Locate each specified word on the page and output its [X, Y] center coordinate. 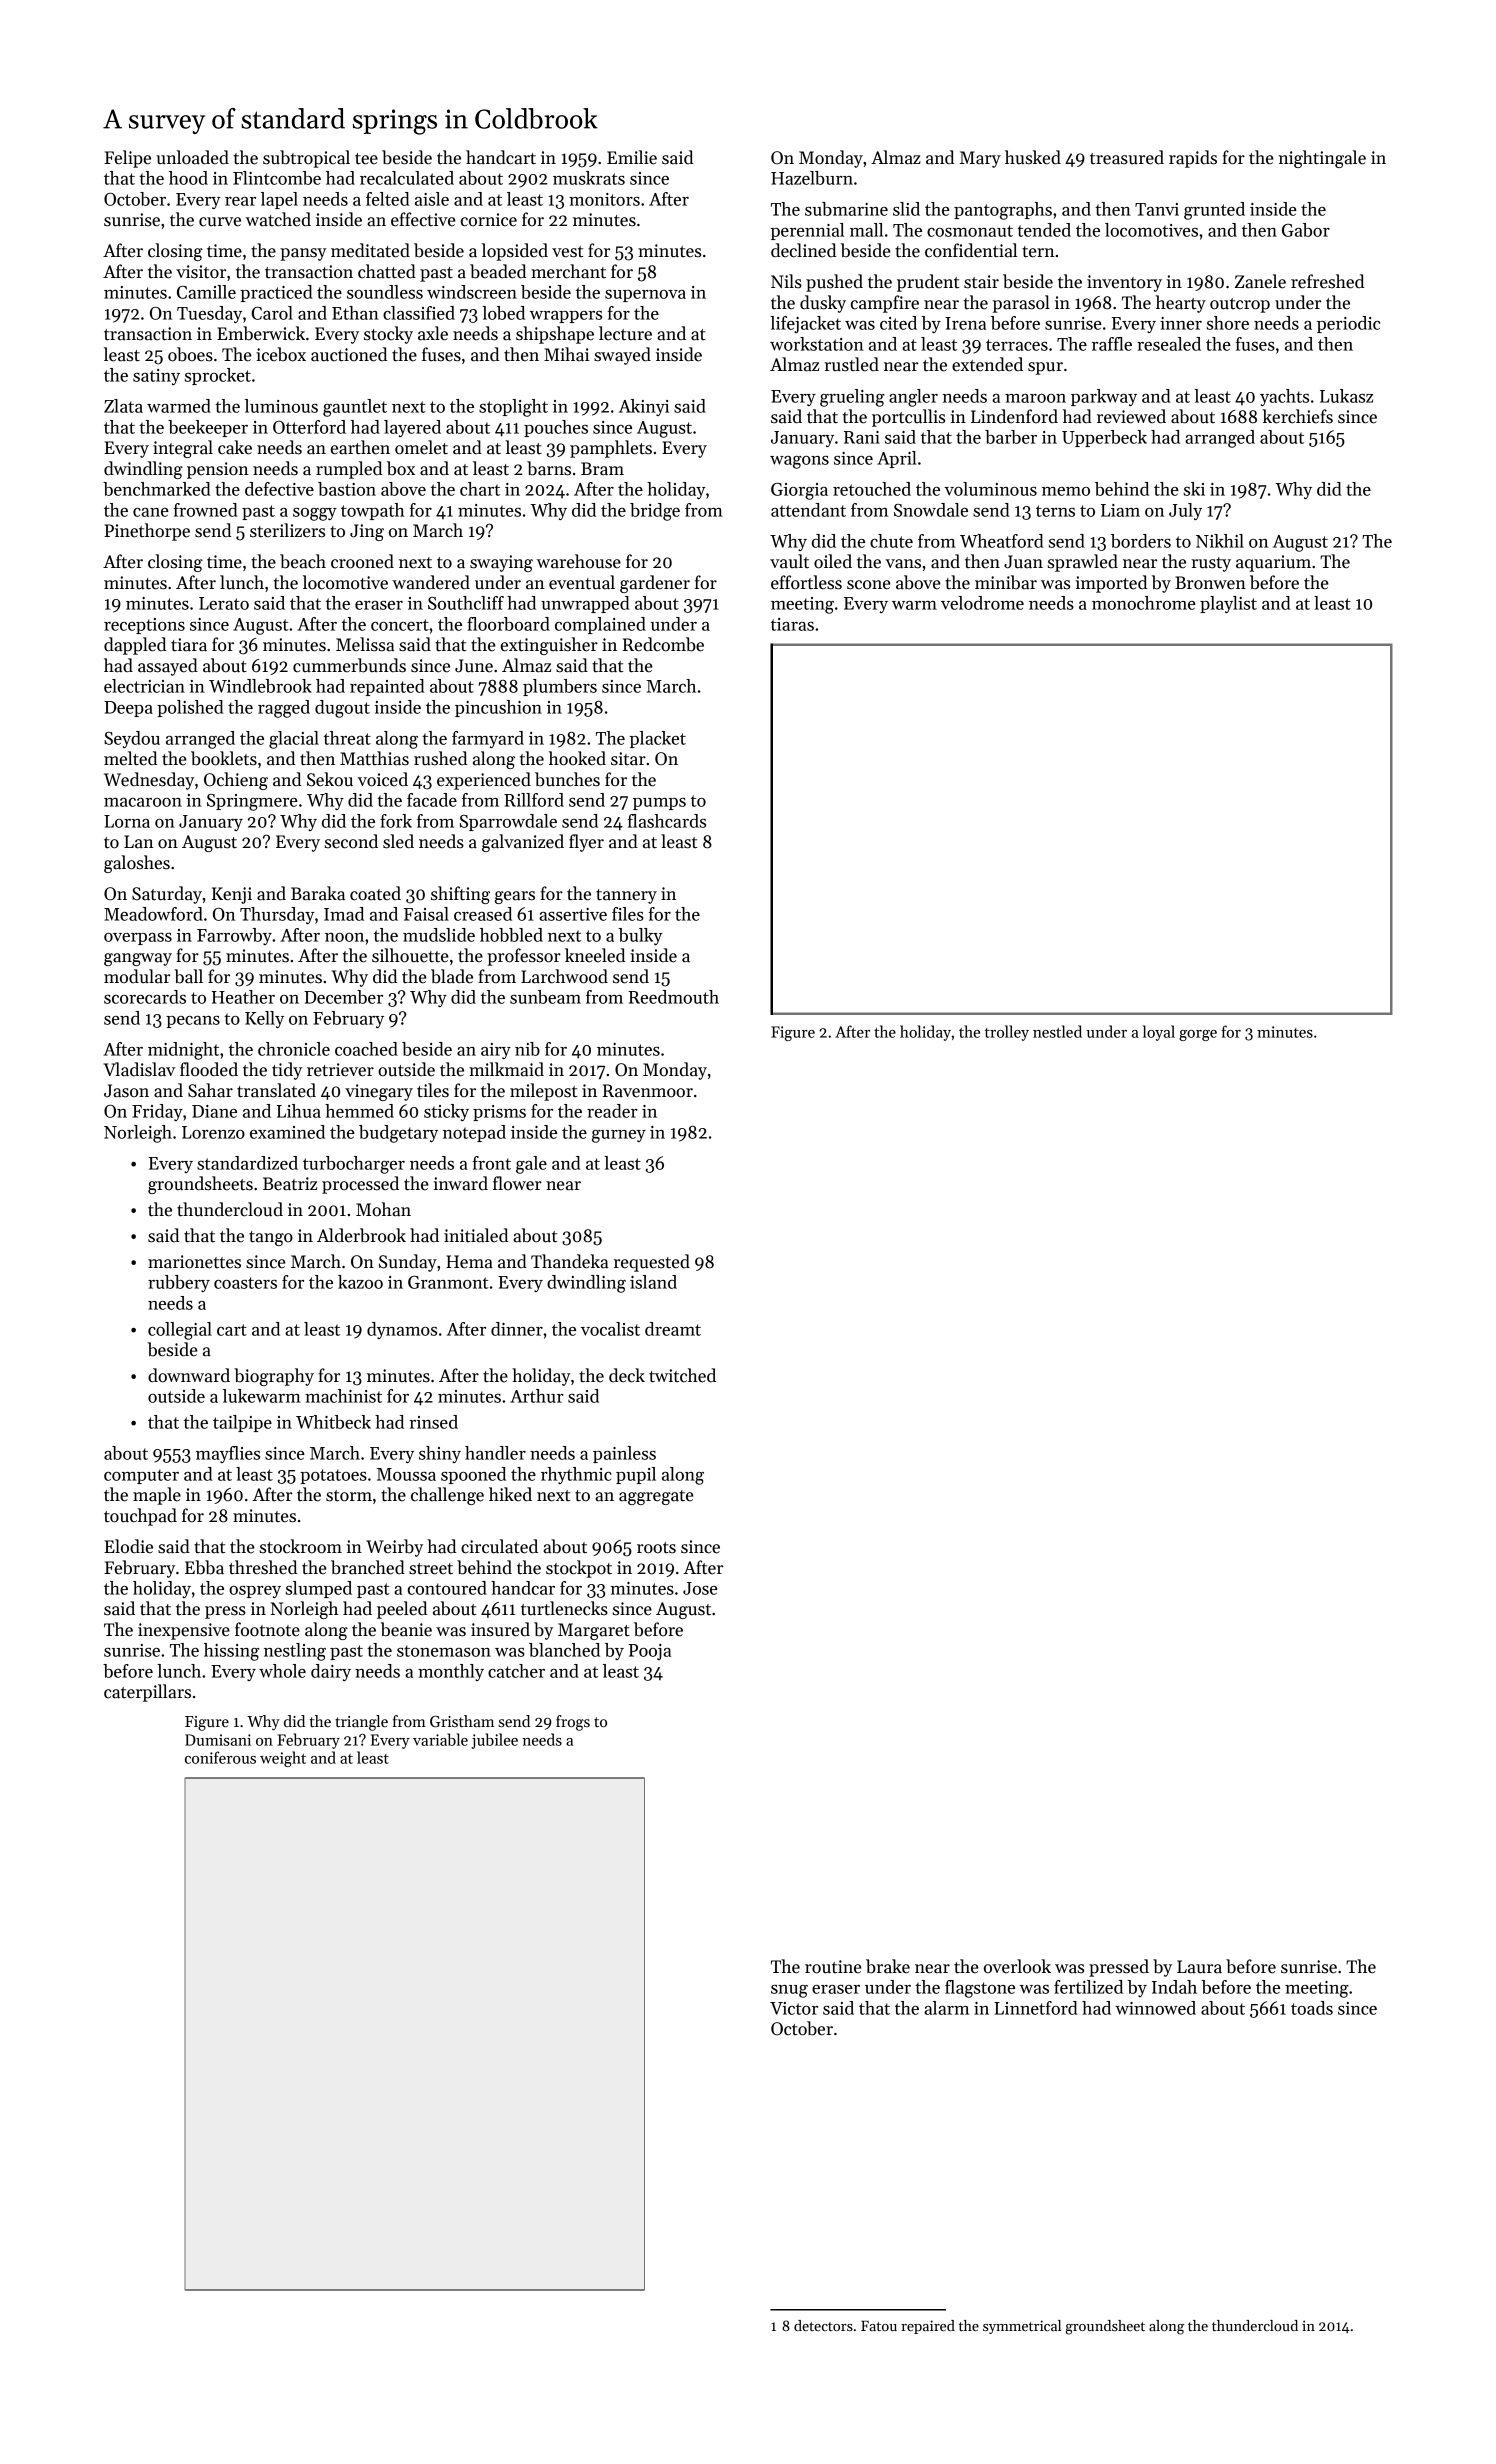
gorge [1198, 1035]
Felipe [127, 159]
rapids [1193, 159]
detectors [823, 2325]
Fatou [879, 2326]
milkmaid [506, 1069]
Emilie [632, 157]
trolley [1007, 1033]
